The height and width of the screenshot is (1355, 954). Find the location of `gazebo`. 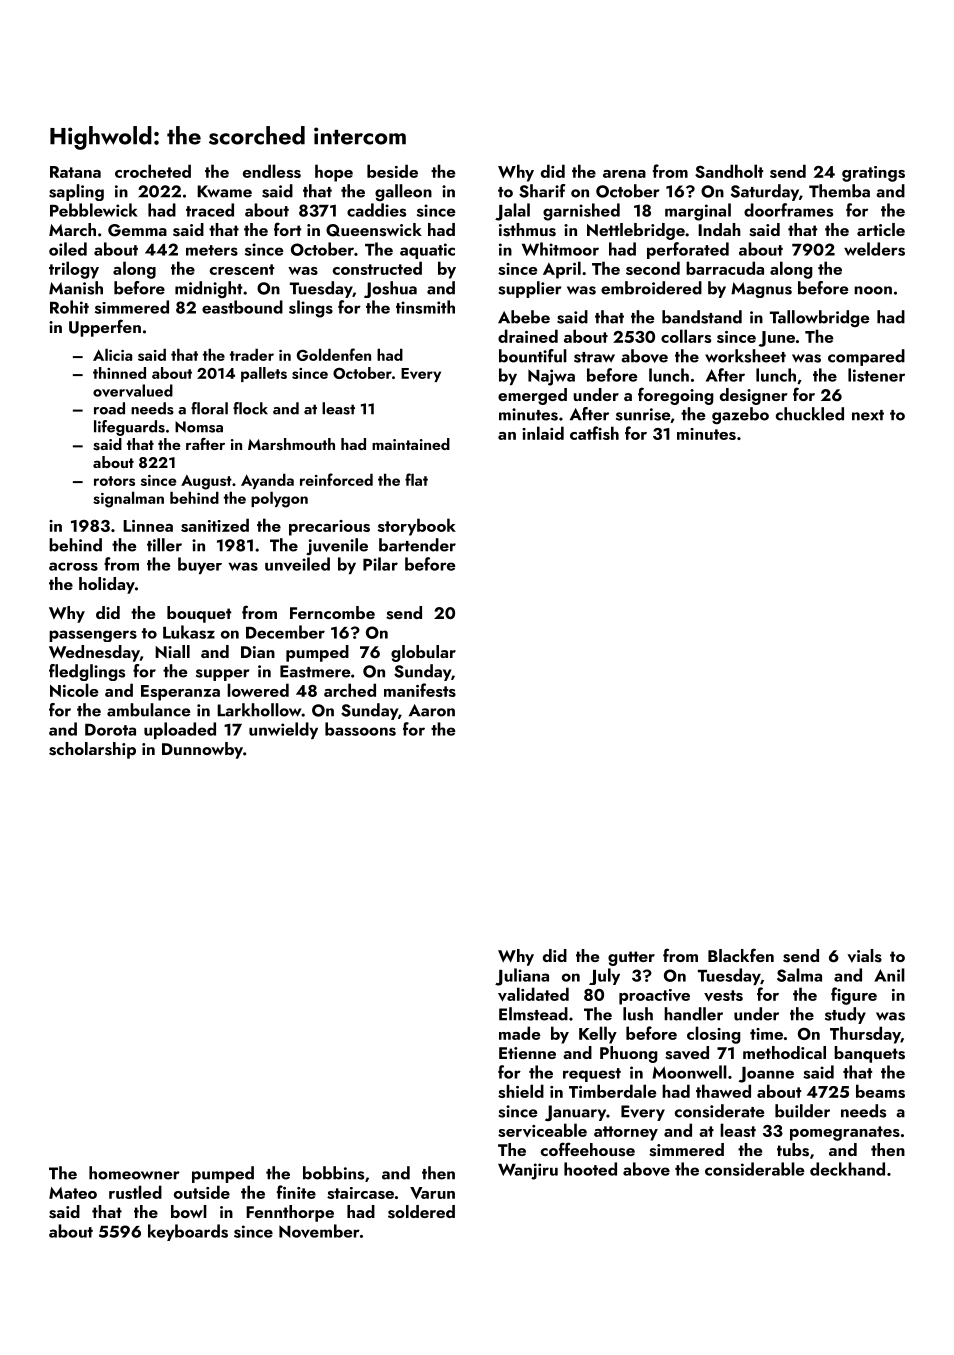

gazebo is located at coordinates (740, 415).
